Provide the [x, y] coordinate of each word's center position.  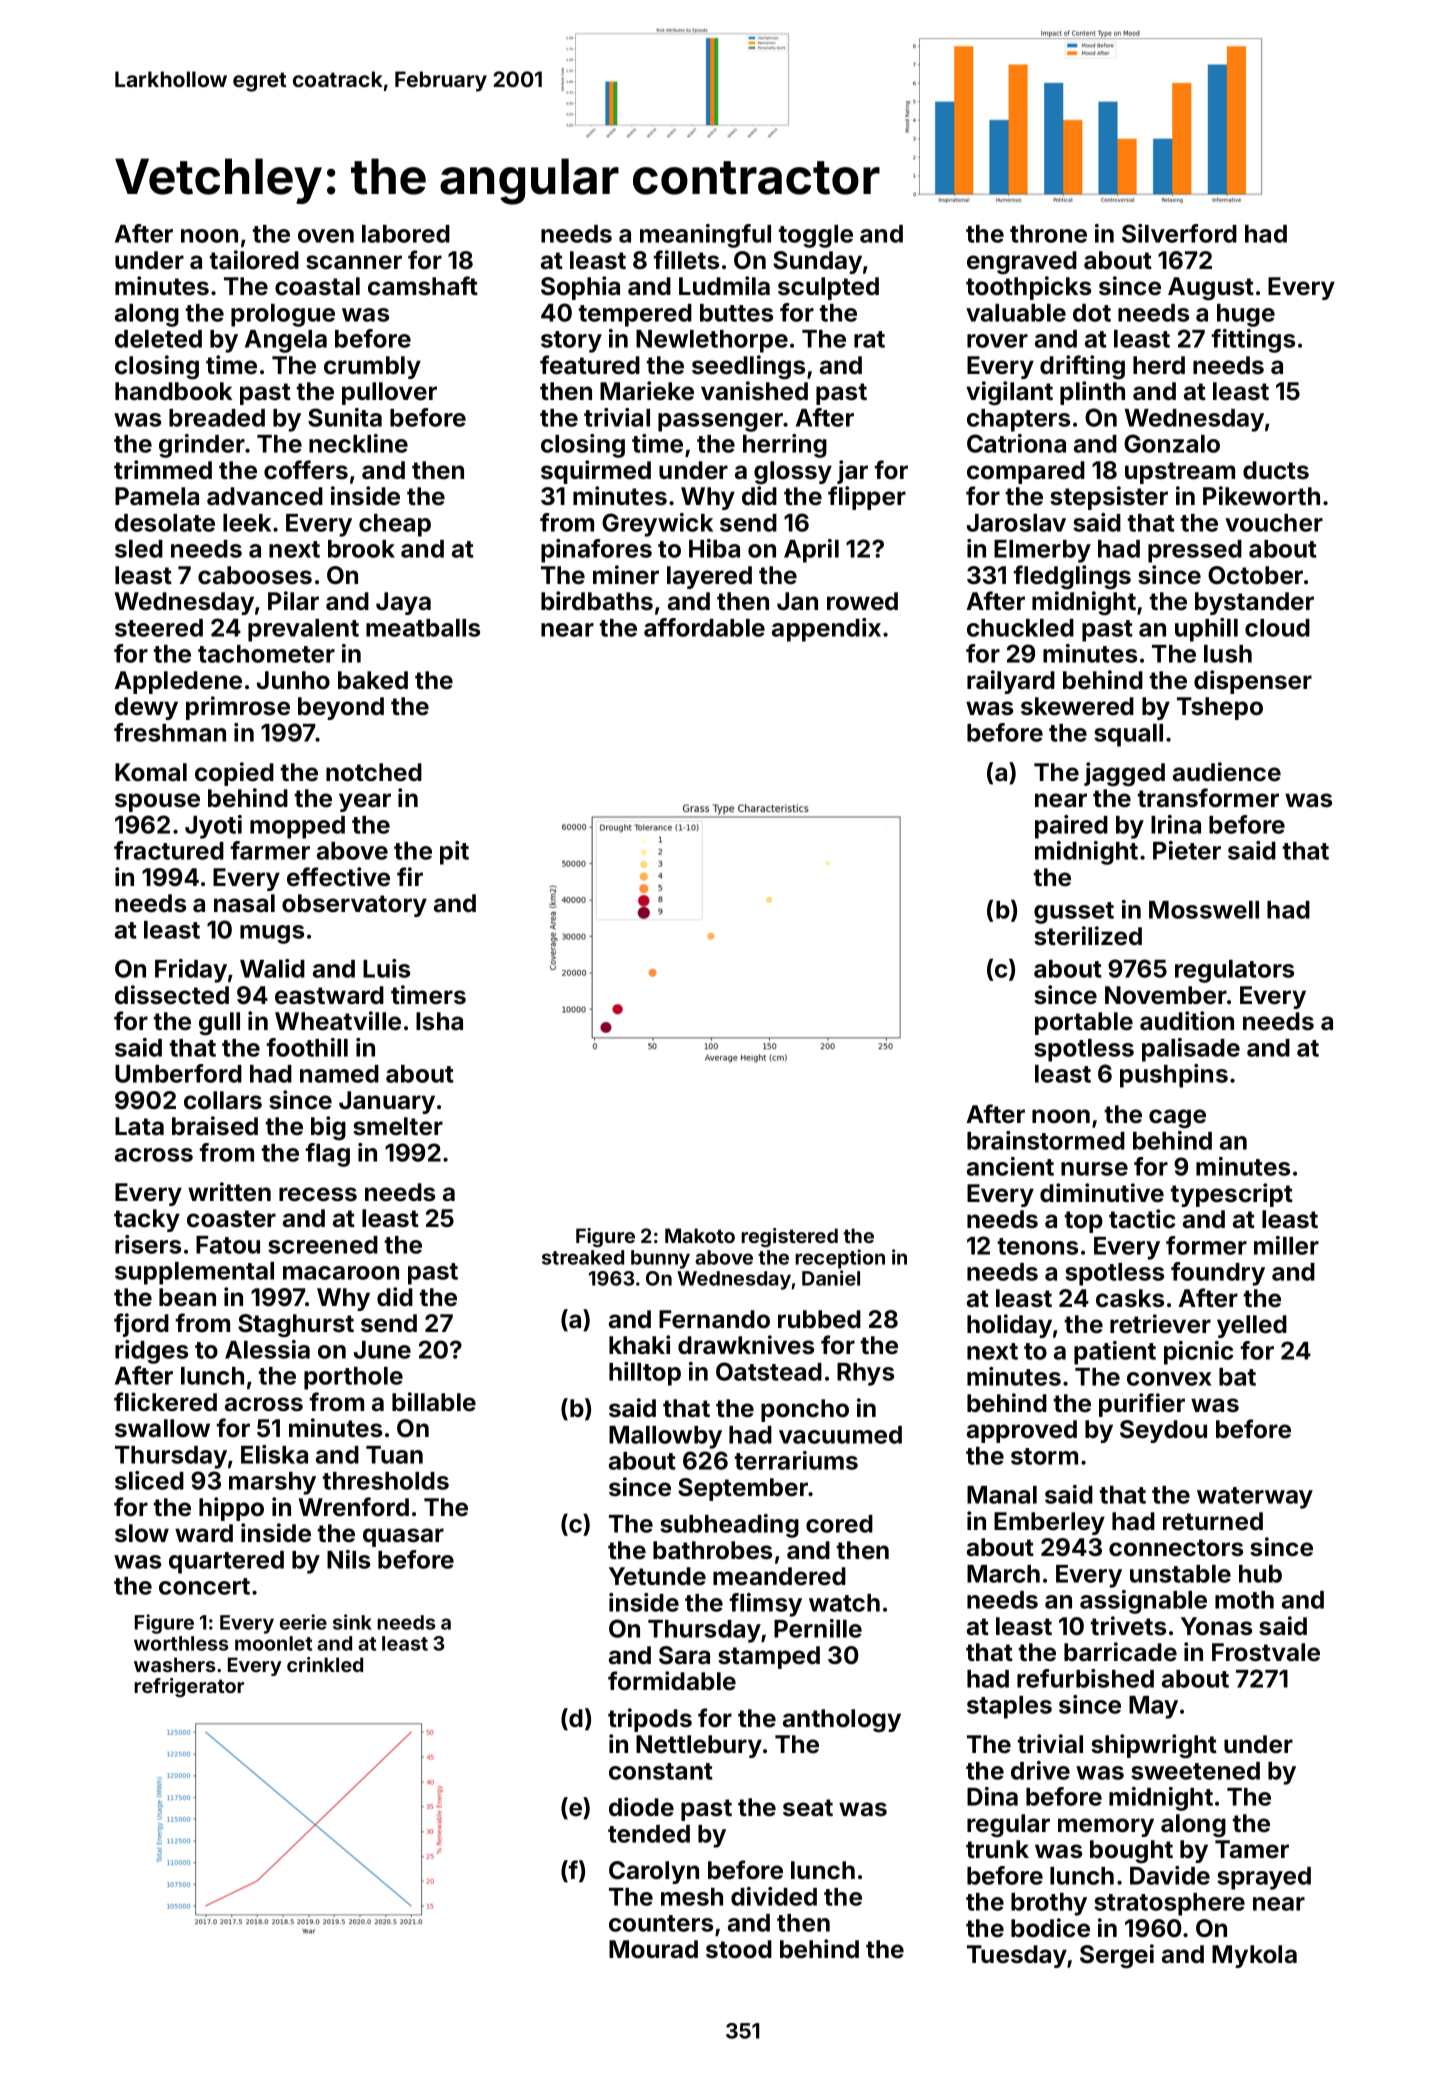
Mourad [653, 1949]
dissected [172, 995]
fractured [169, 850]
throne [1048, 234]
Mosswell [1204, 910]
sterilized [1088, 936]
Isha [439, 1021]
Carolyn [654, 1872]
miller [1286, 1245]
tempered [635, 315]
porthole [353, 1378]
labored [406, 234]
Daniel [831, 1278]
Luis [386, 968]
